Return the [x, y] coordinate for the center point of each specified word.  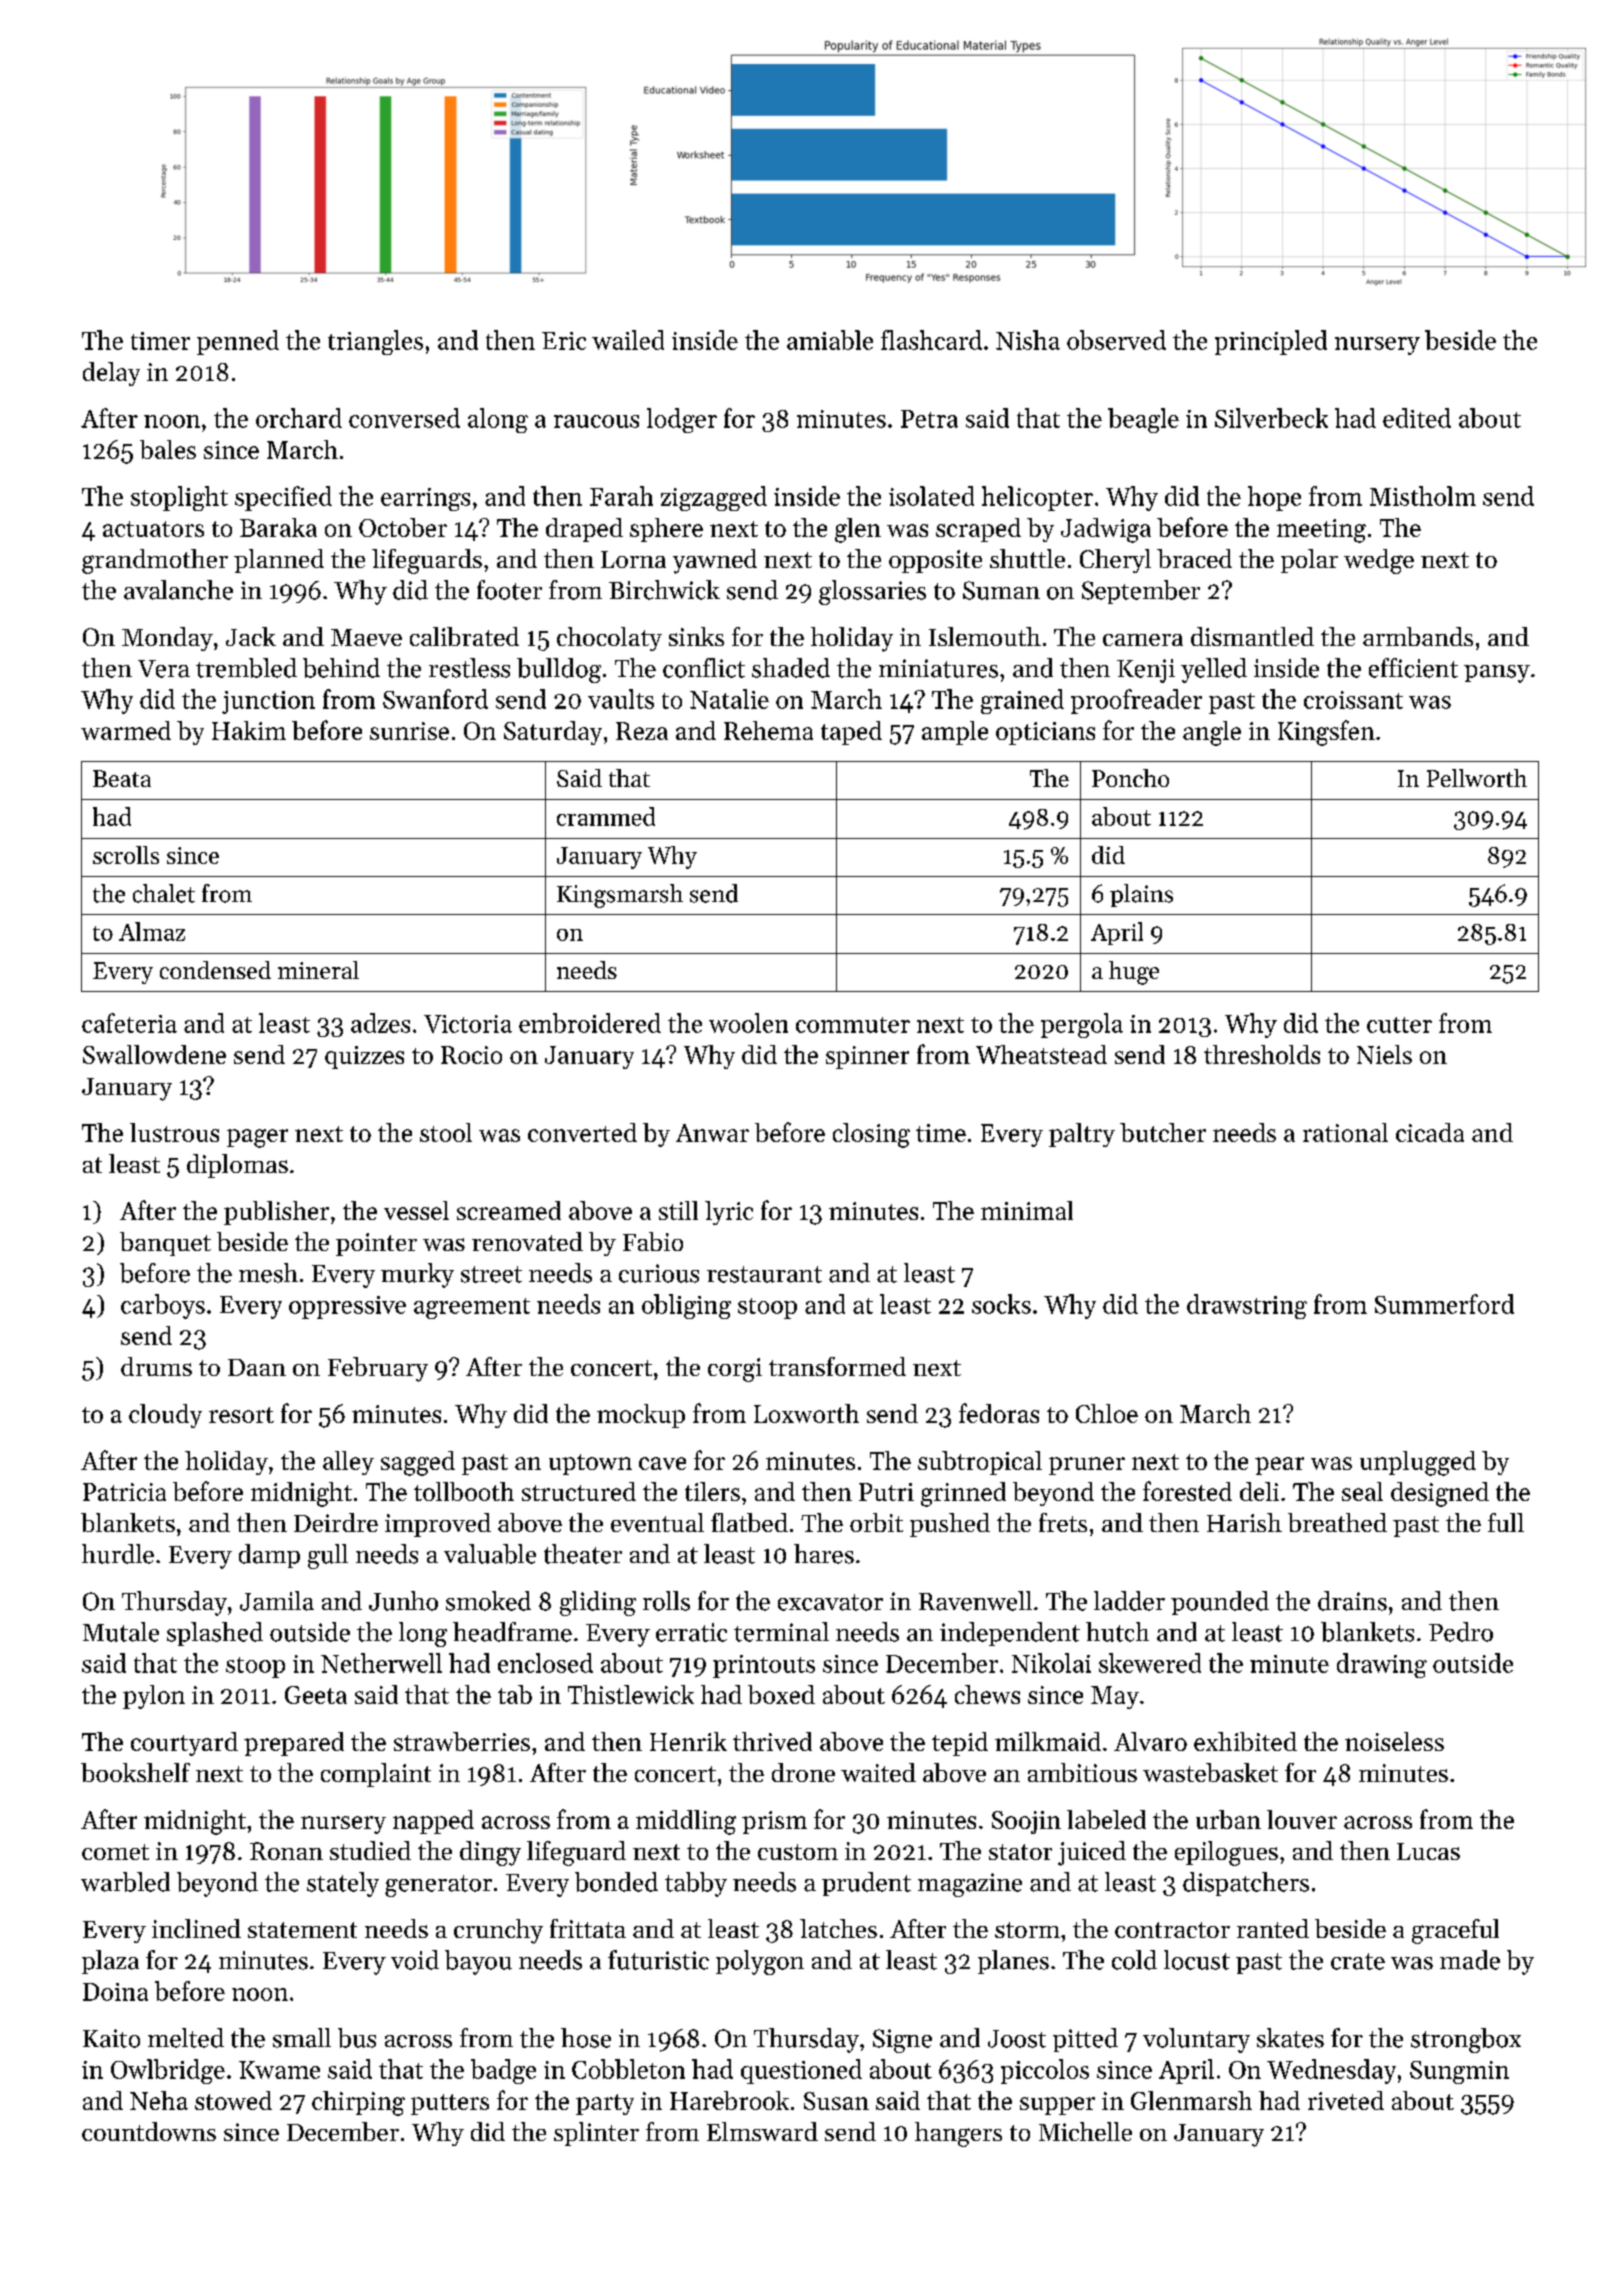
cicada [1430, 1132]
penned [238, 342]
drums [156, 1366]
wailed [628, 340]
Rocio [471, 1055]
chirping [358, 2103]
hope [1274, 498]
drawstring [1247, 1306]
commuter [853, 1025]
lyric [729, 1213]
